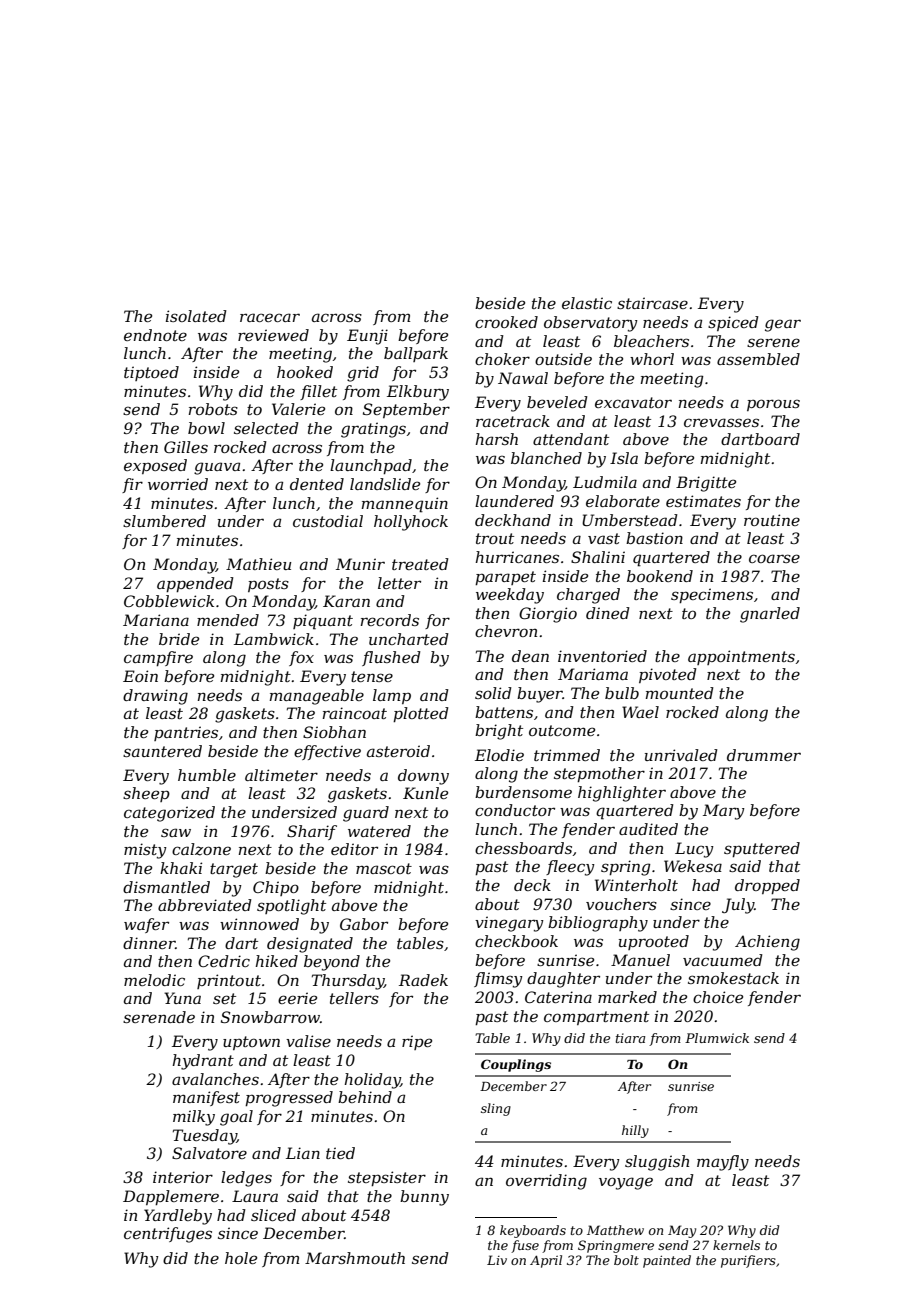  I want to click on staircase, so click(652, 303).
